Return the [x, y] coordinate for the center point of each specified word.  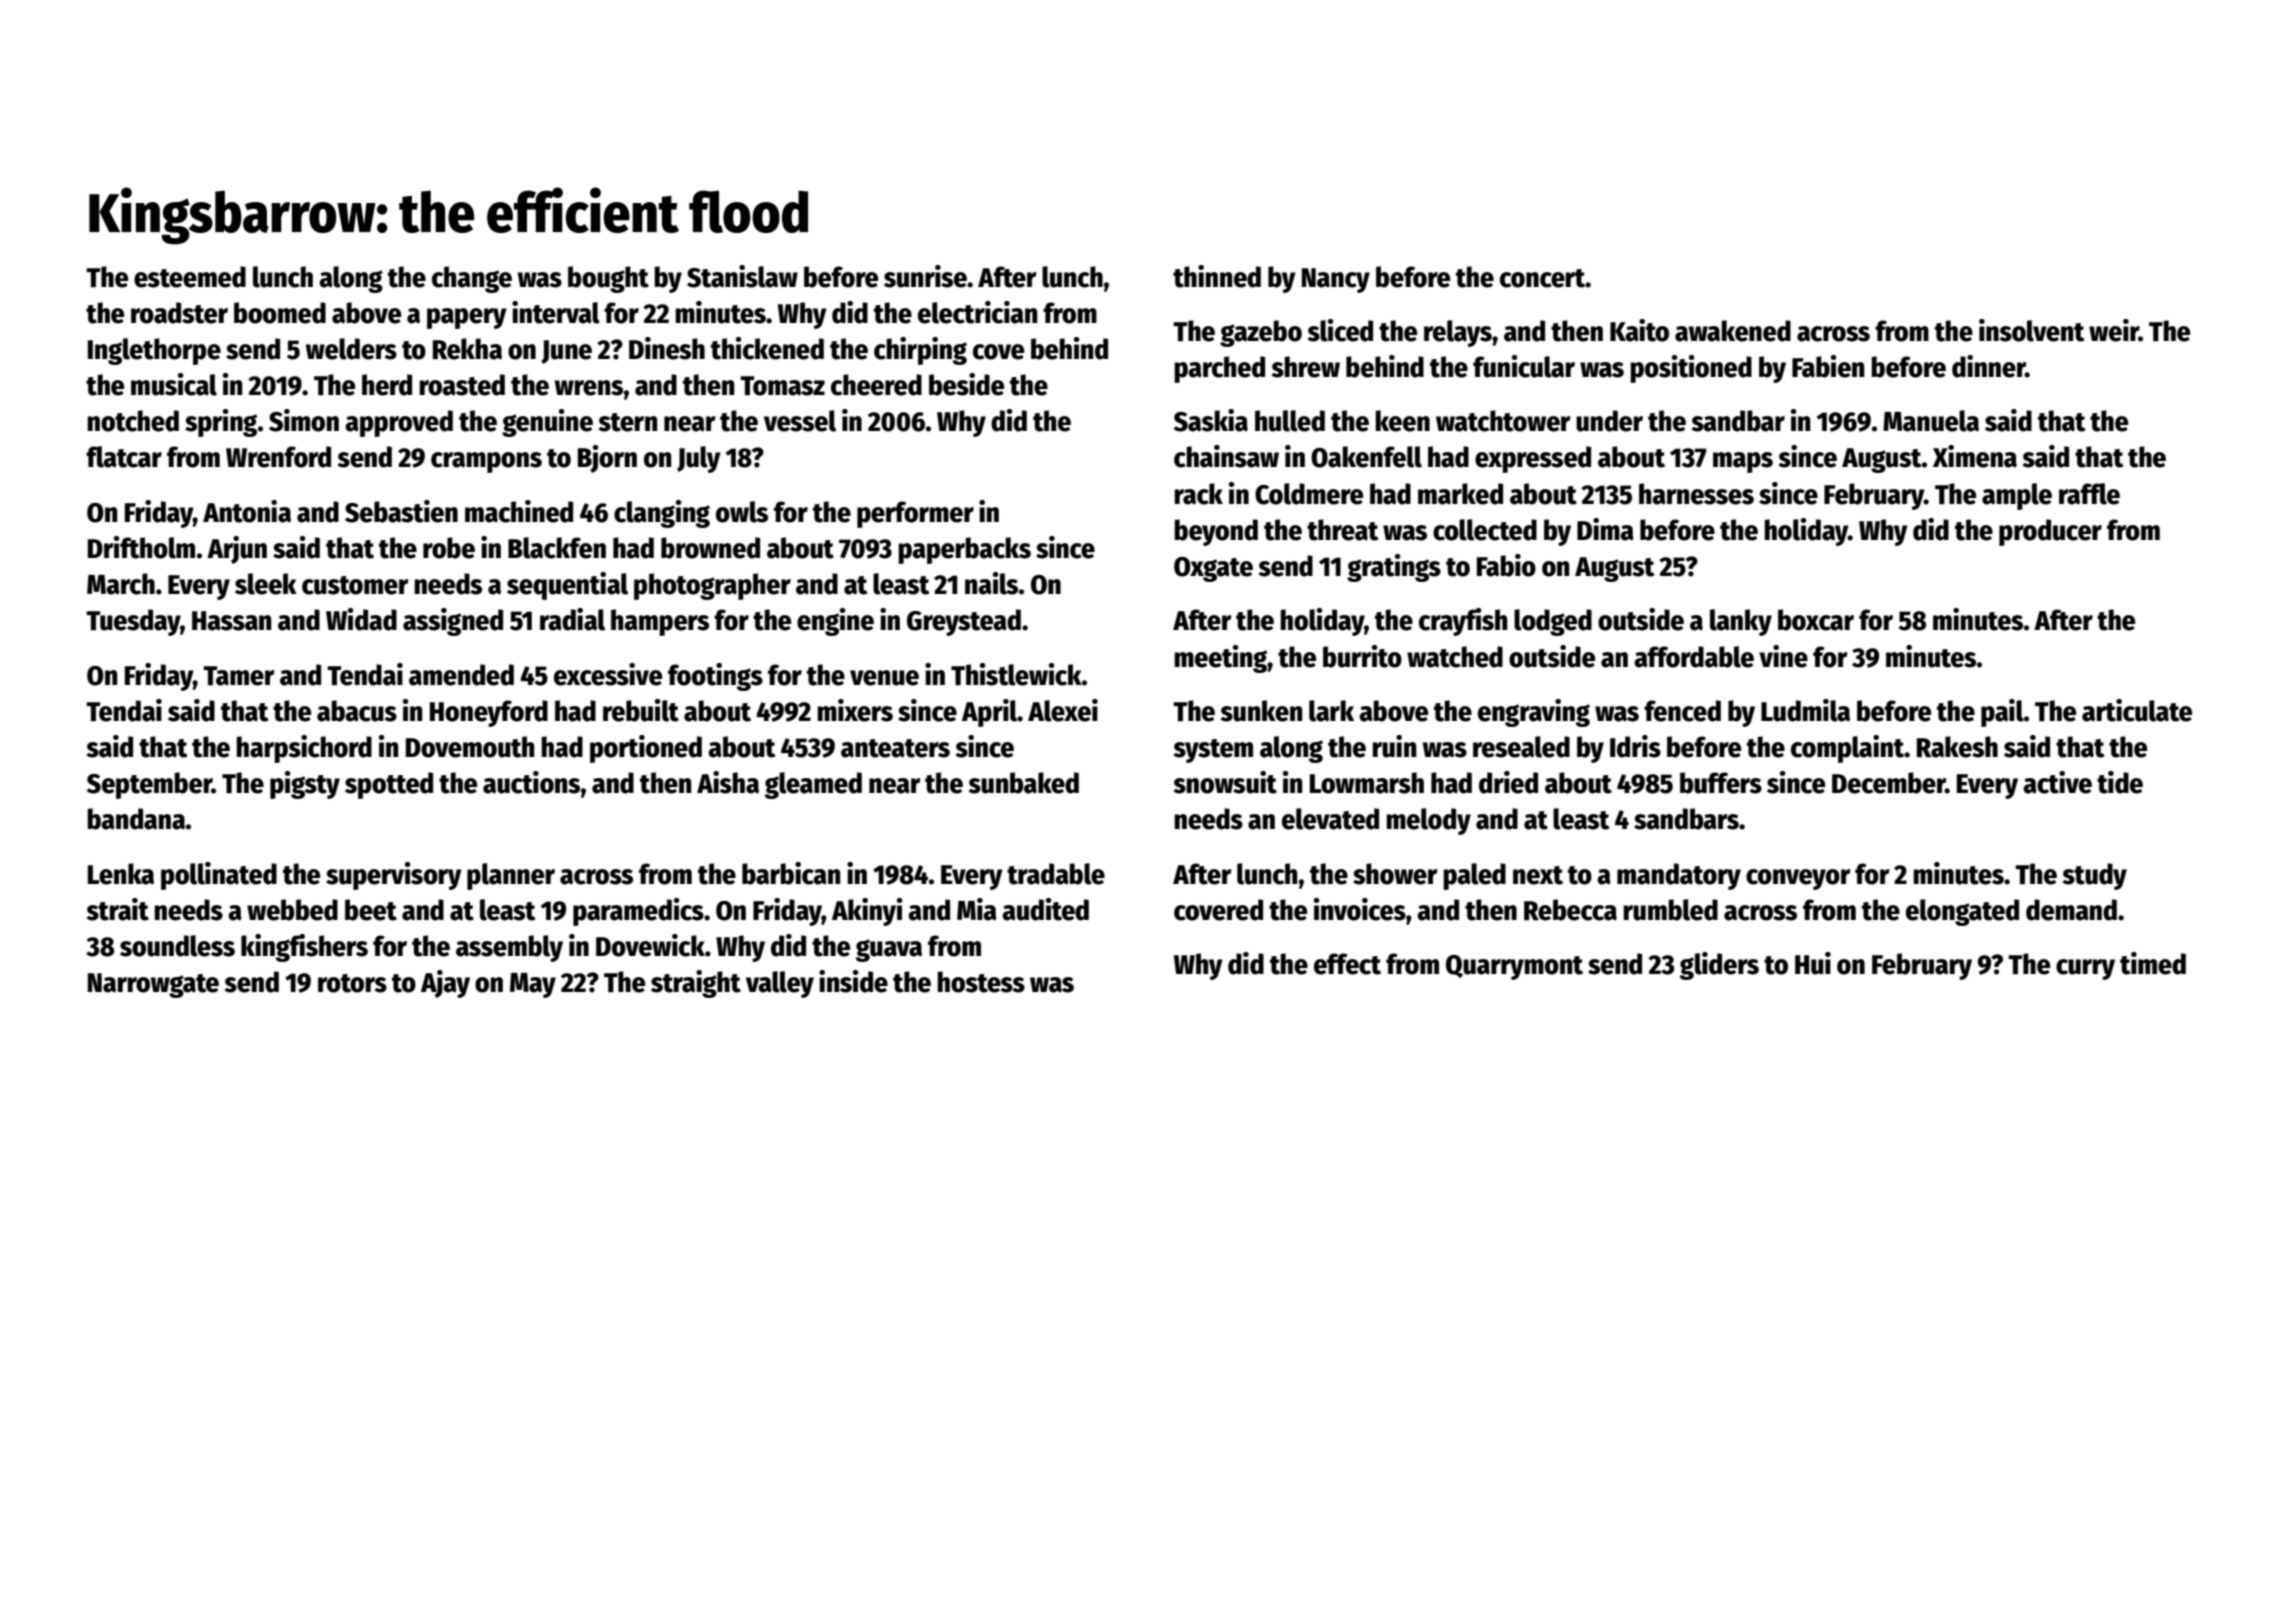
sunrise [925, 276]
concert [1542, 278]
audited [1045, 909]
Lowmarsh [1367, 783]
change [472, 279]
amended [461, 675]
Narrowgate [153, 985]
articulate [2137, 710]
